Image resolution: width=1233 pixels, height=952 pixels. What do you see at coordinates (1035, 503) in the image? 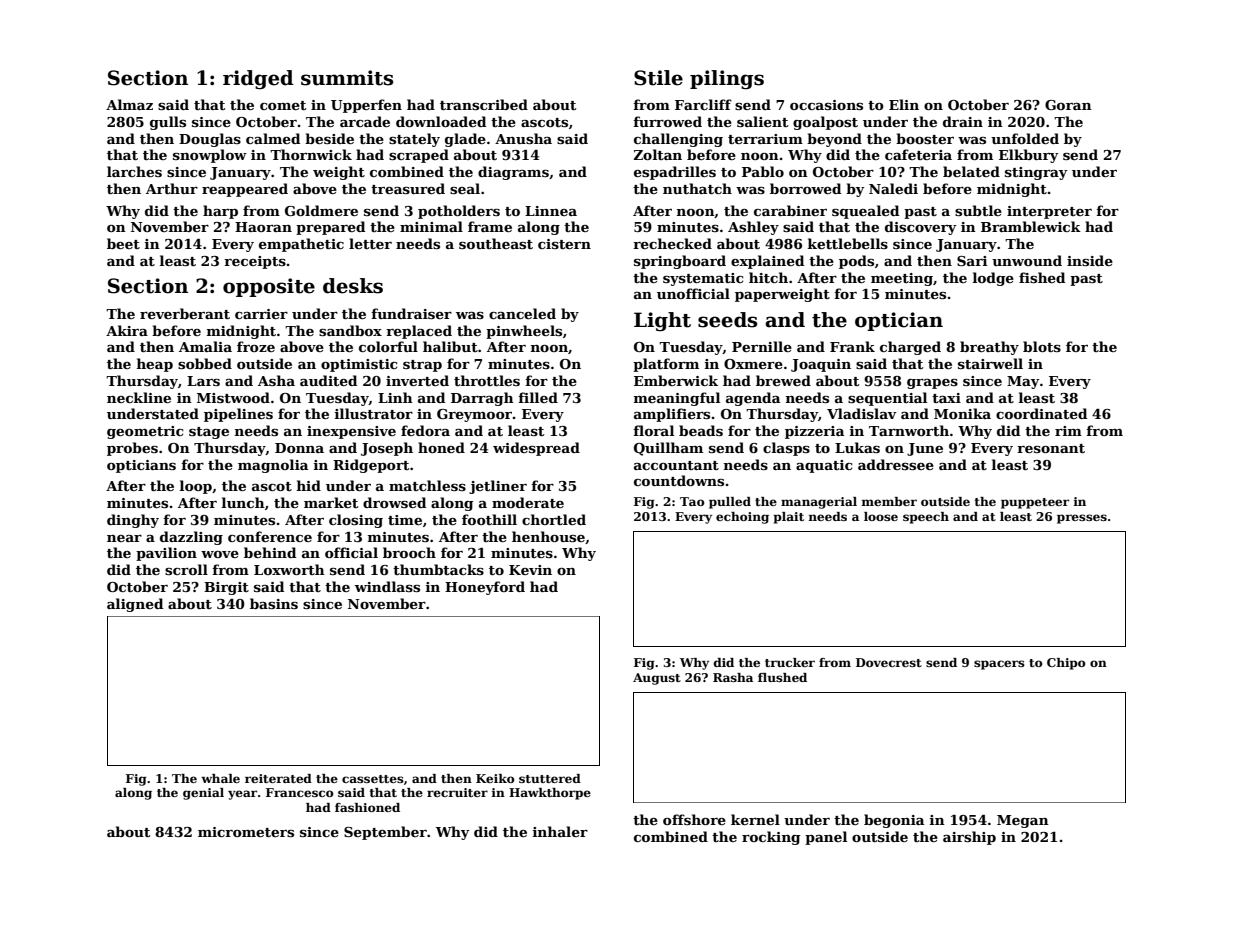
I see `puppeteer` at bounding box center [1035, 503].
